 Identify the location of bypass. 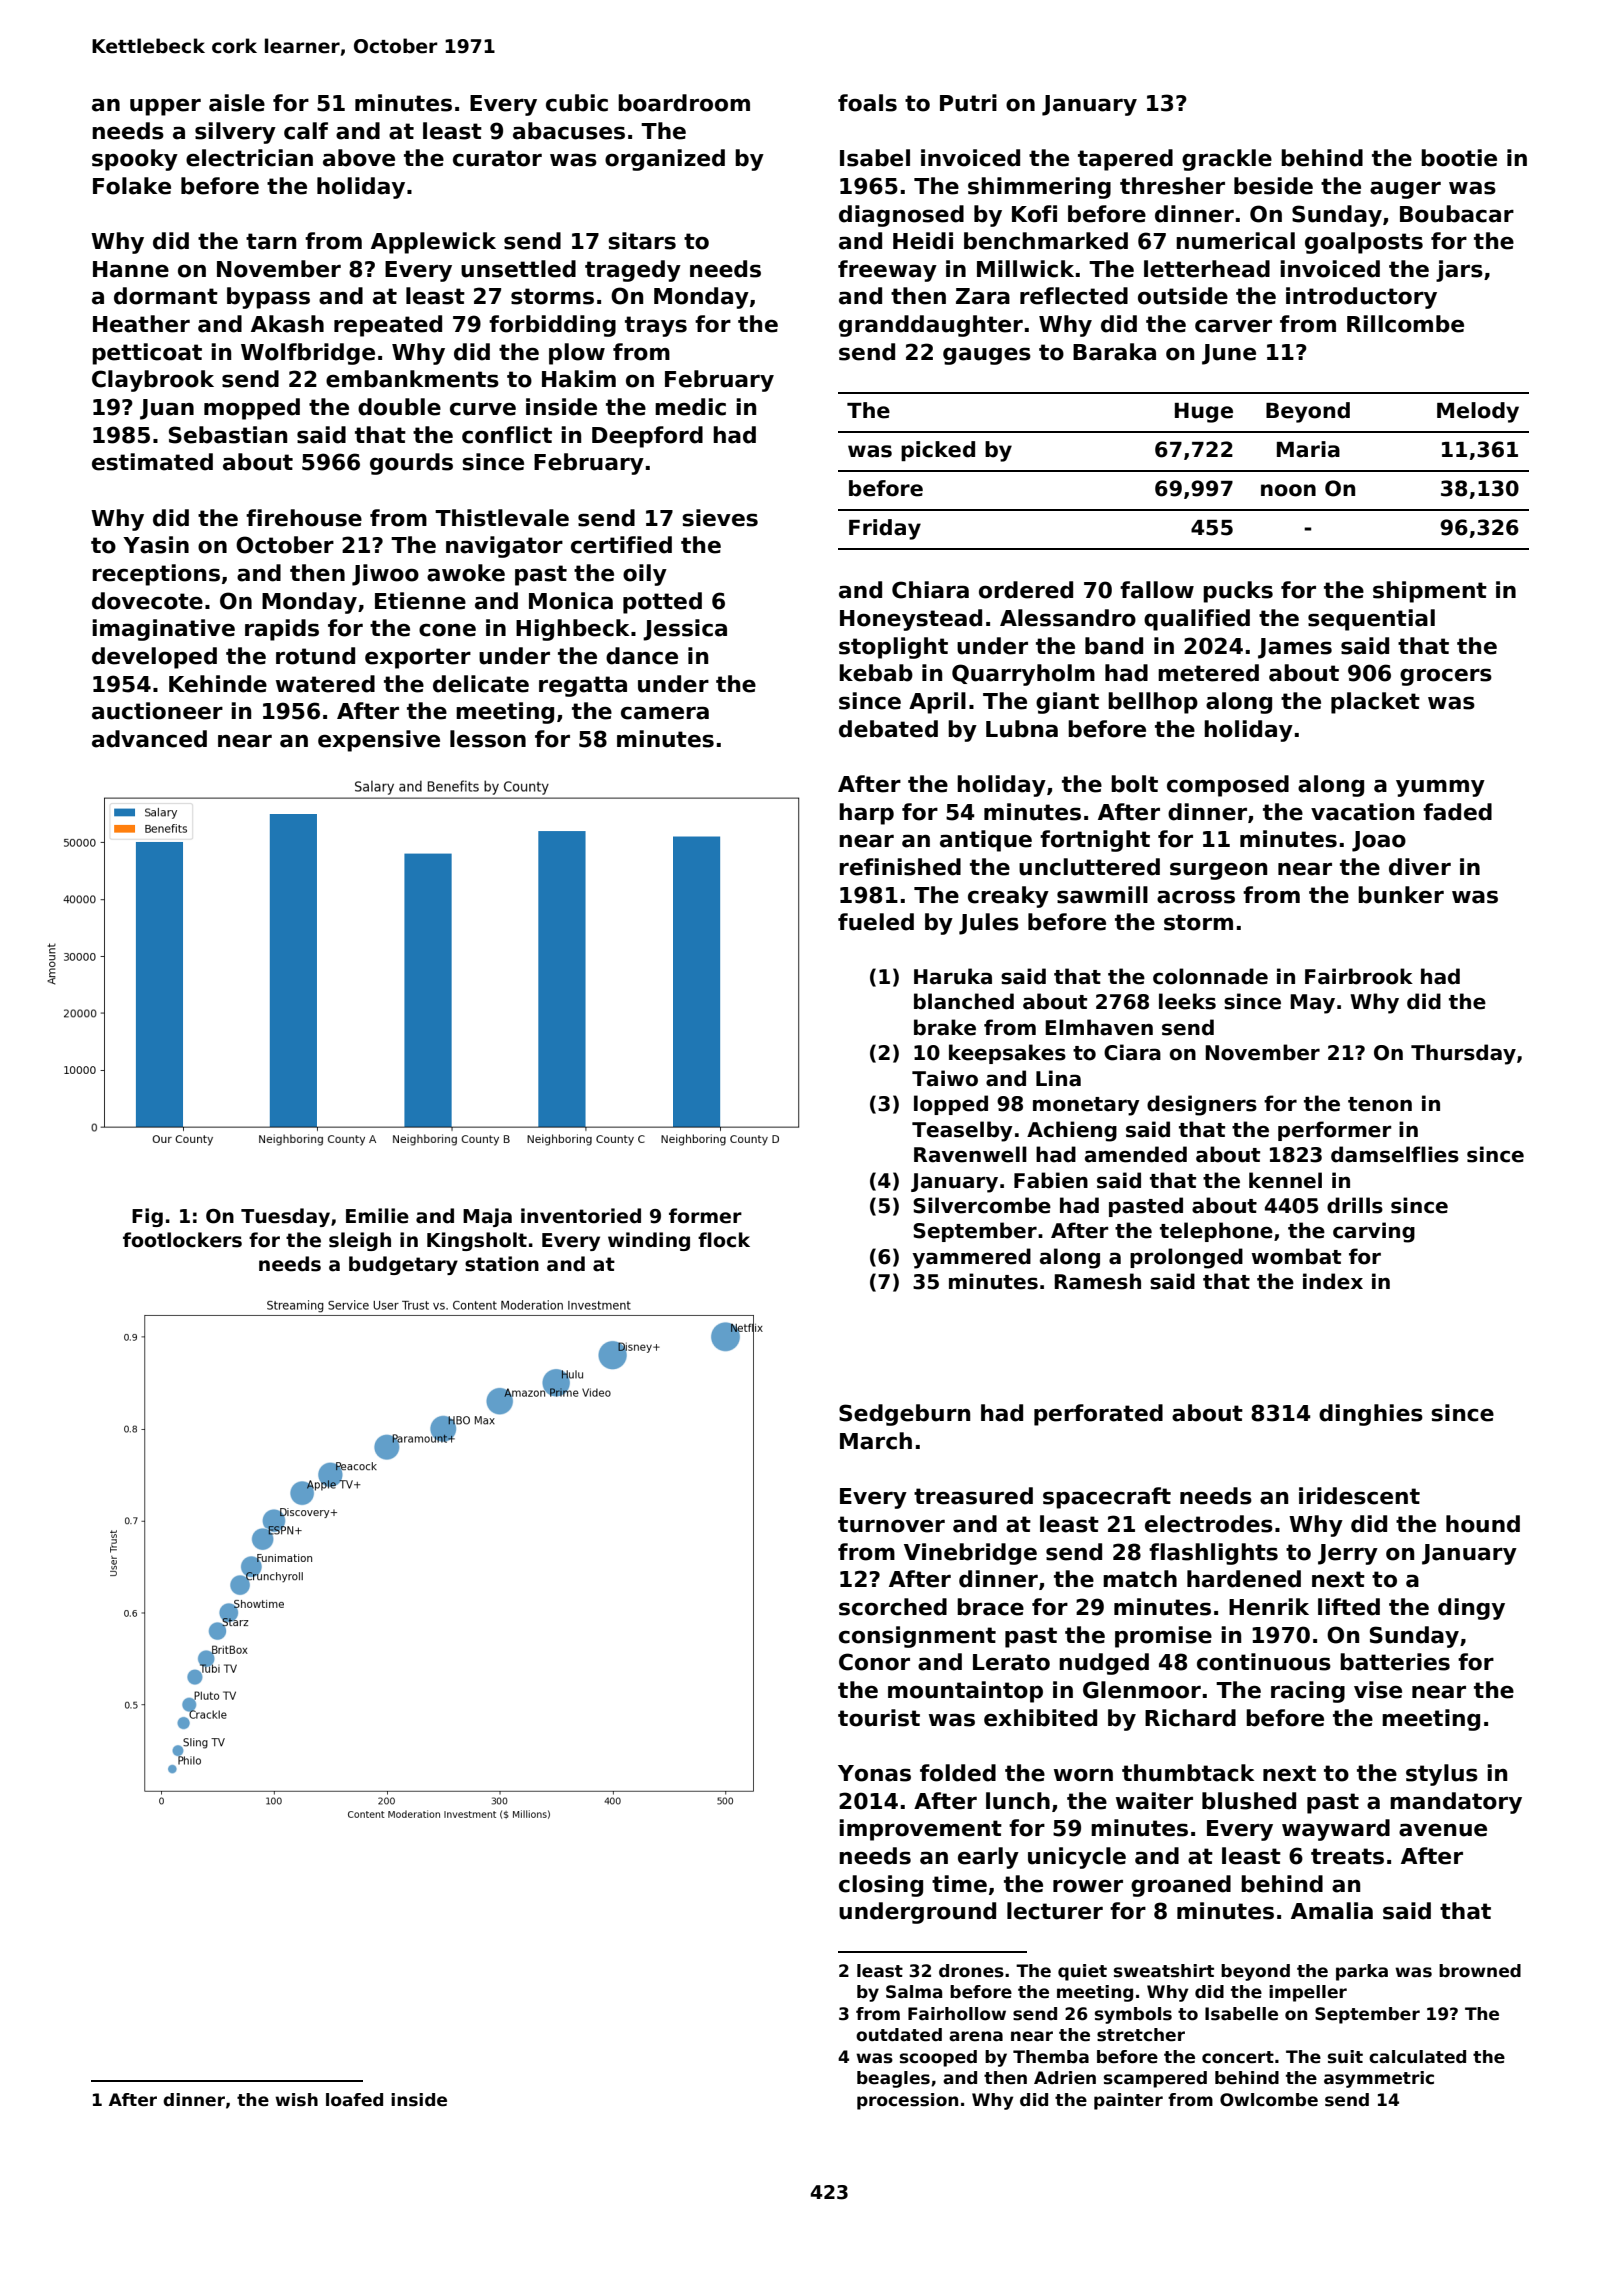
(268, 298).
